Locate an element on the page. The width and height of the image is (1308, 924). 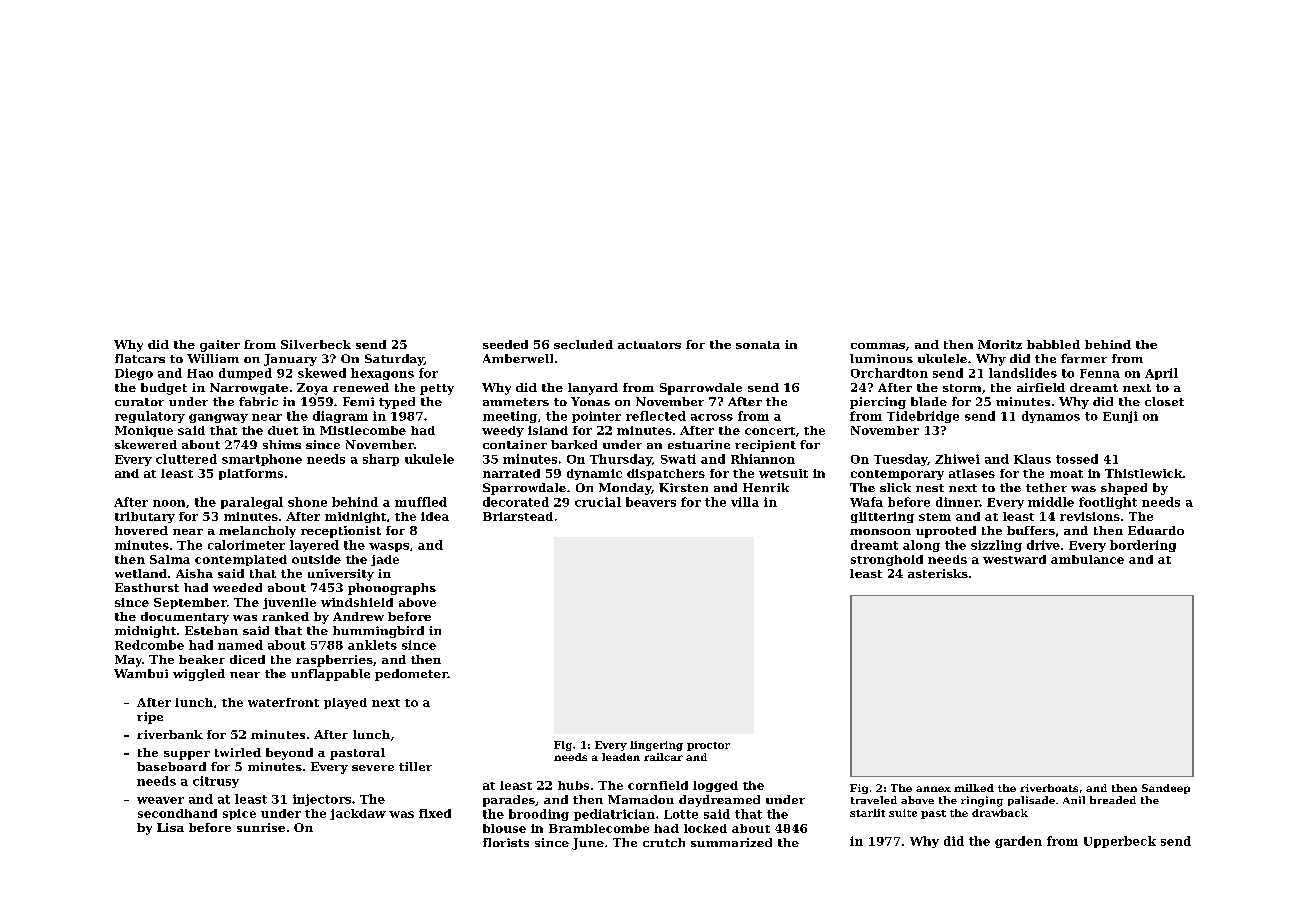
estuarine is located at coordinates (699, 444).
